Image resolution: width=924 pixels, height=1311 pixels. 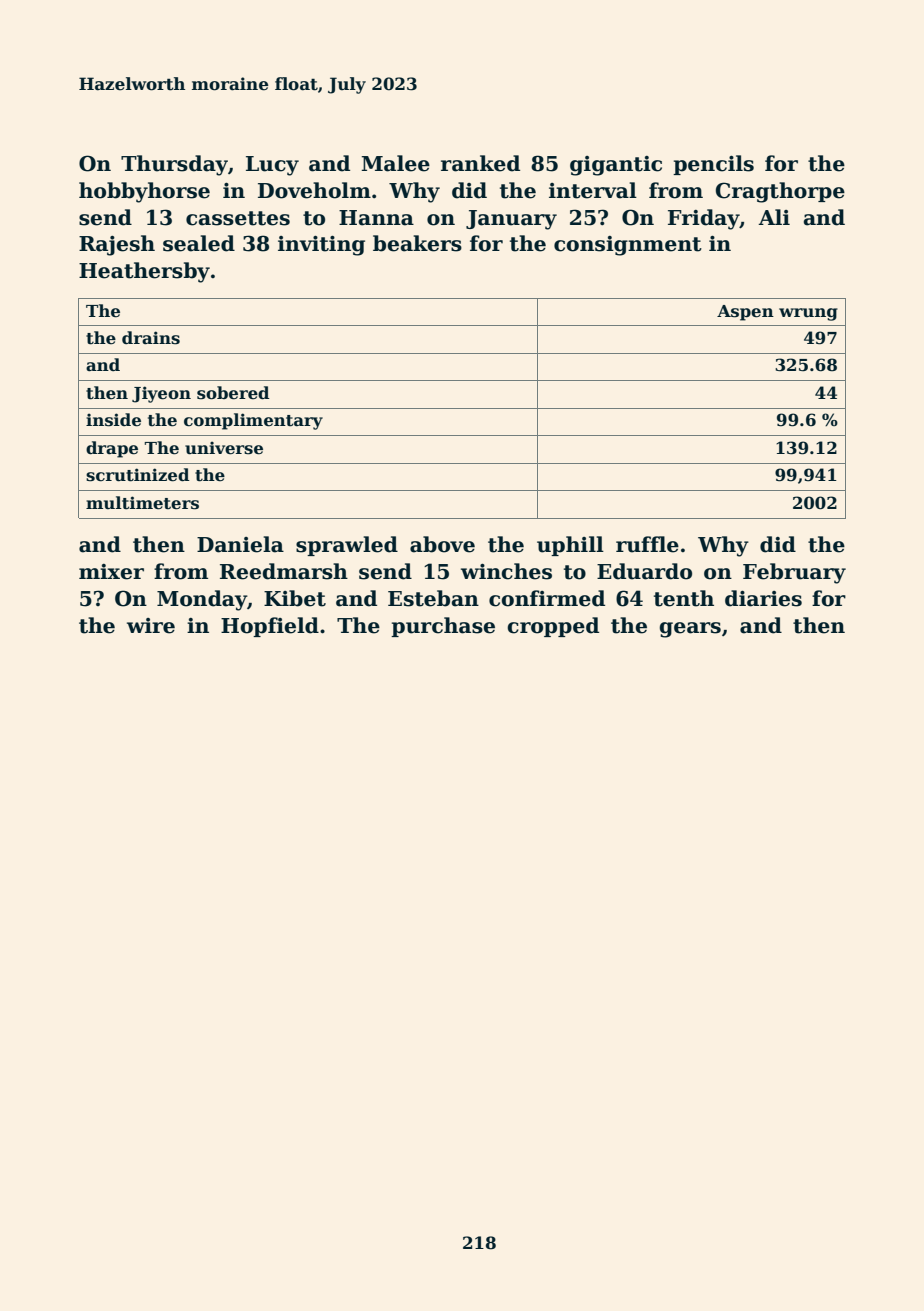 I want to click on wrung, so click(x=808, y=314).
